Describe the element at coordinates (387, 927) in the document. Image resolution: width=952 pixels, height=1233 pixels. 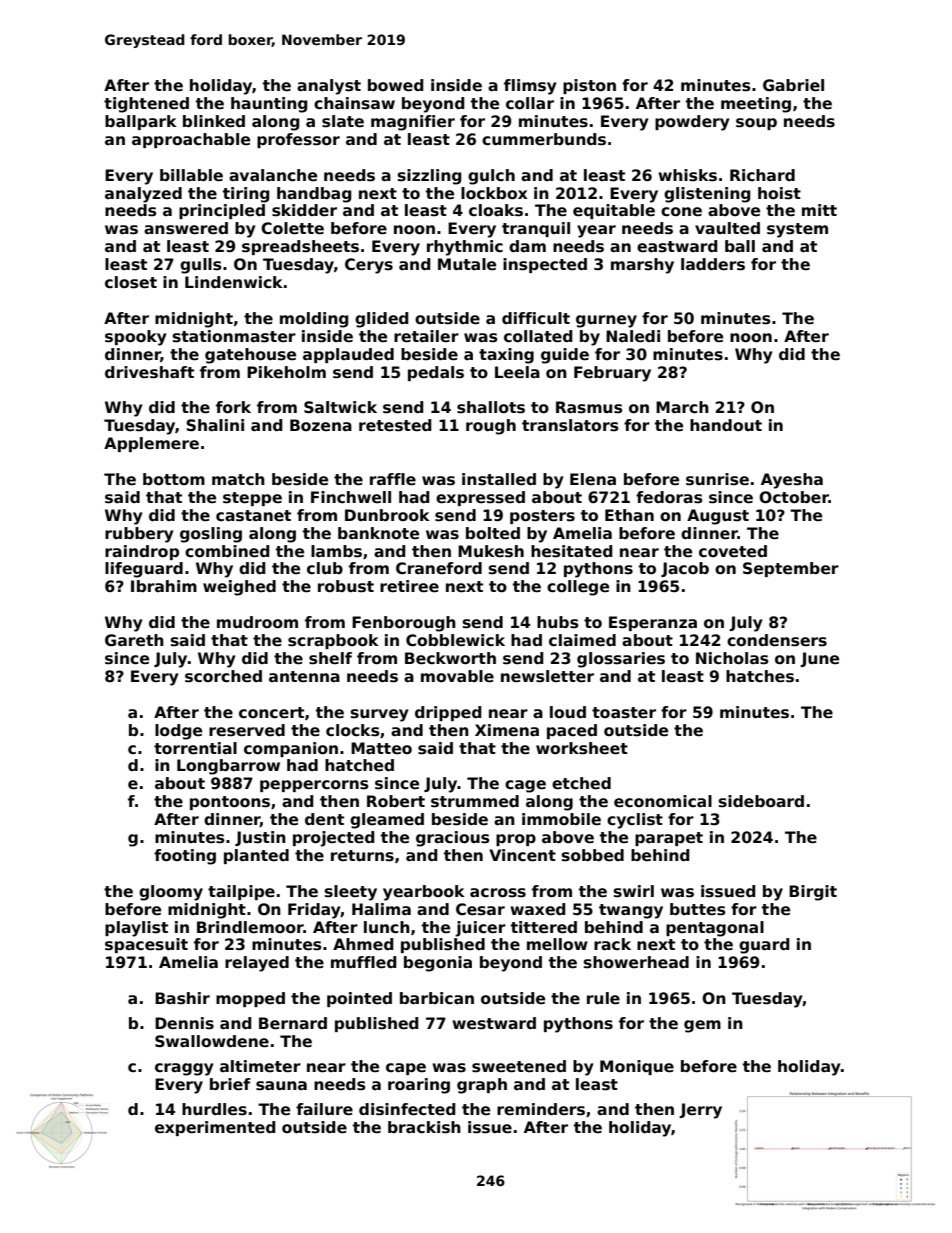
I see `lunch` at that location.
